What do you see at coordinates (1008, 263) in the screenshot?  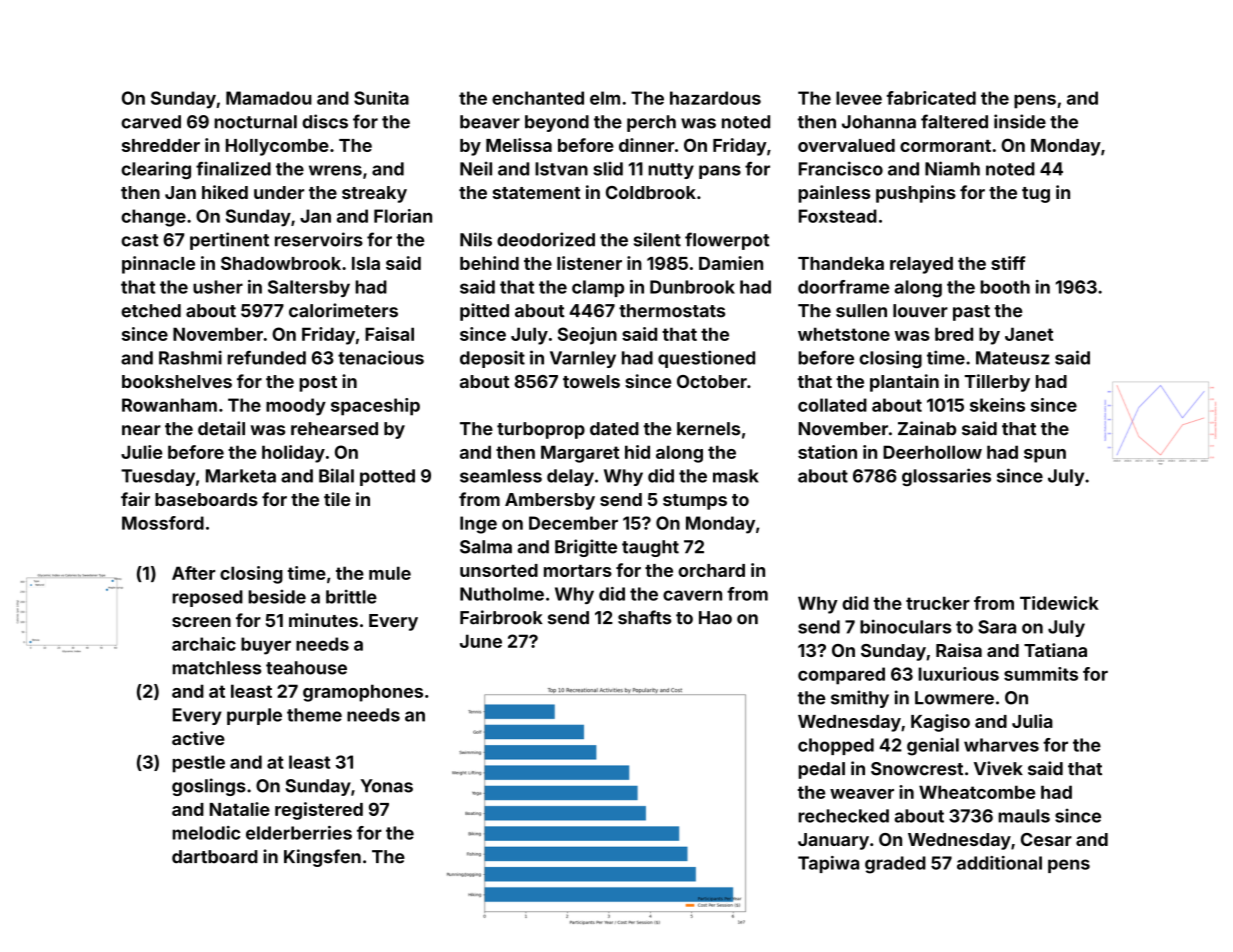 I see `stiff` at bounding box center [1008, 263].
